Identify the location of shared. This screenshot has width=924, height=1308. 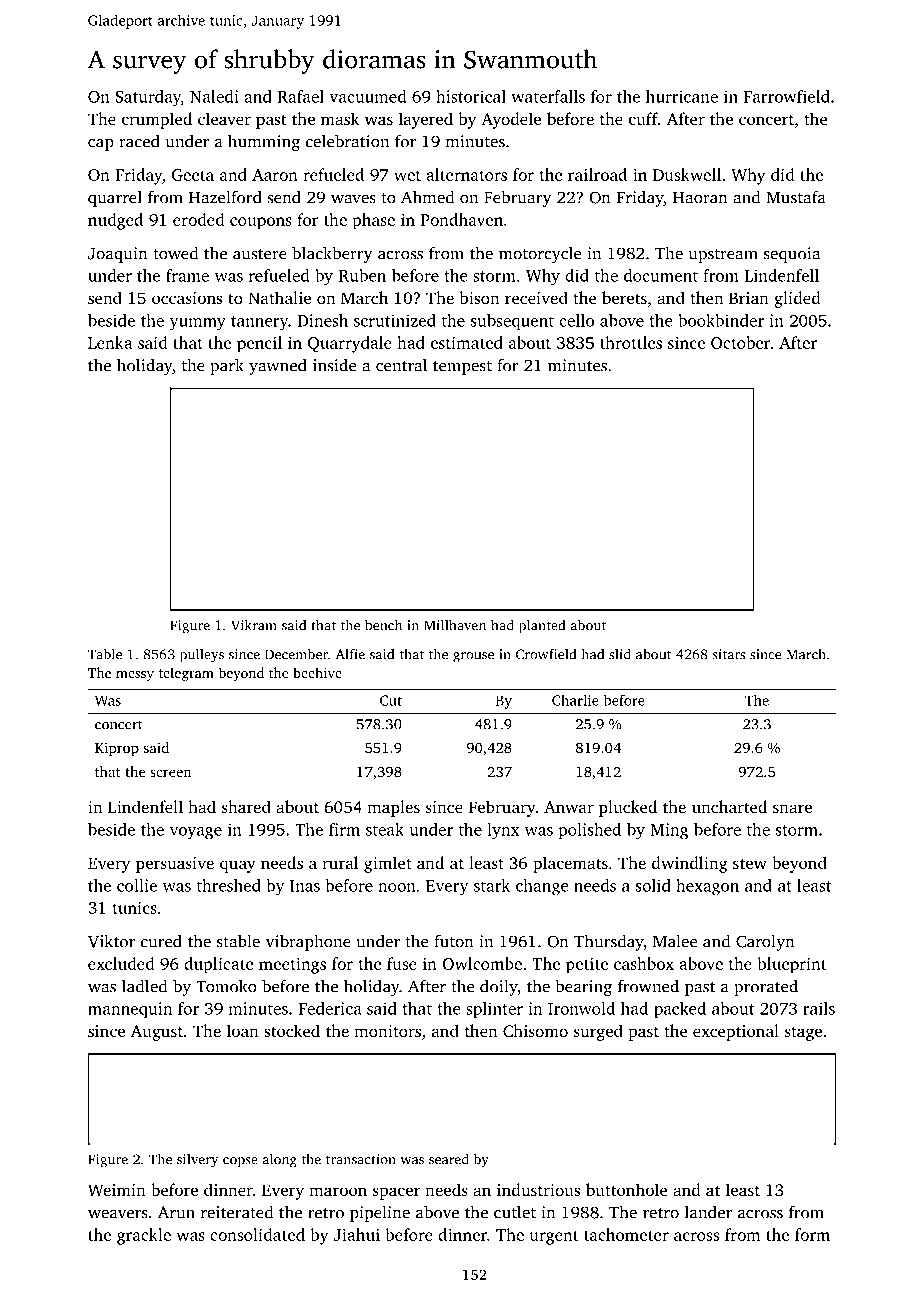
(246, 806).
